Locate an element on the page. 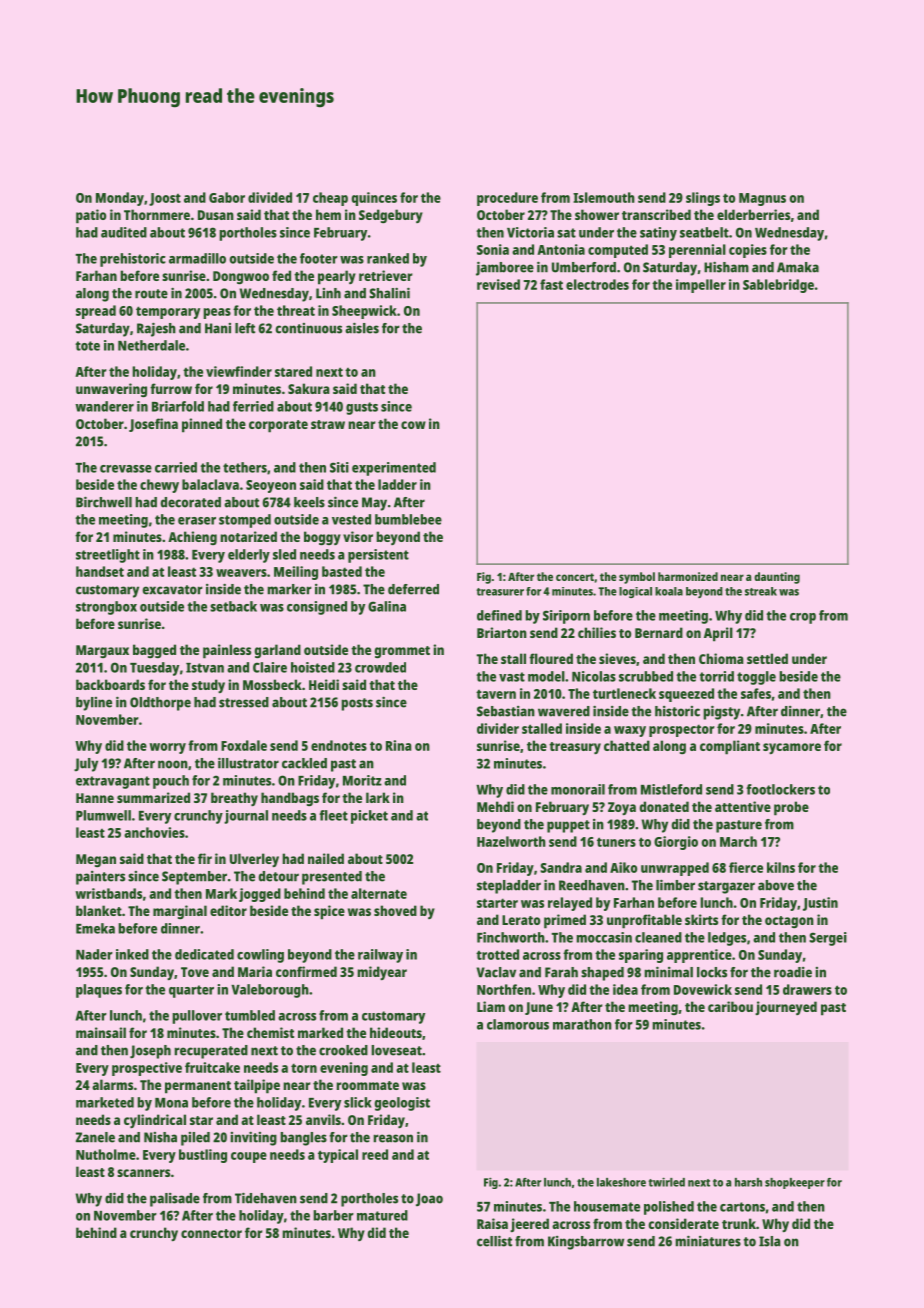 The height and width of the image is (1308, 924). byline is located at coordinates (94, 704).
